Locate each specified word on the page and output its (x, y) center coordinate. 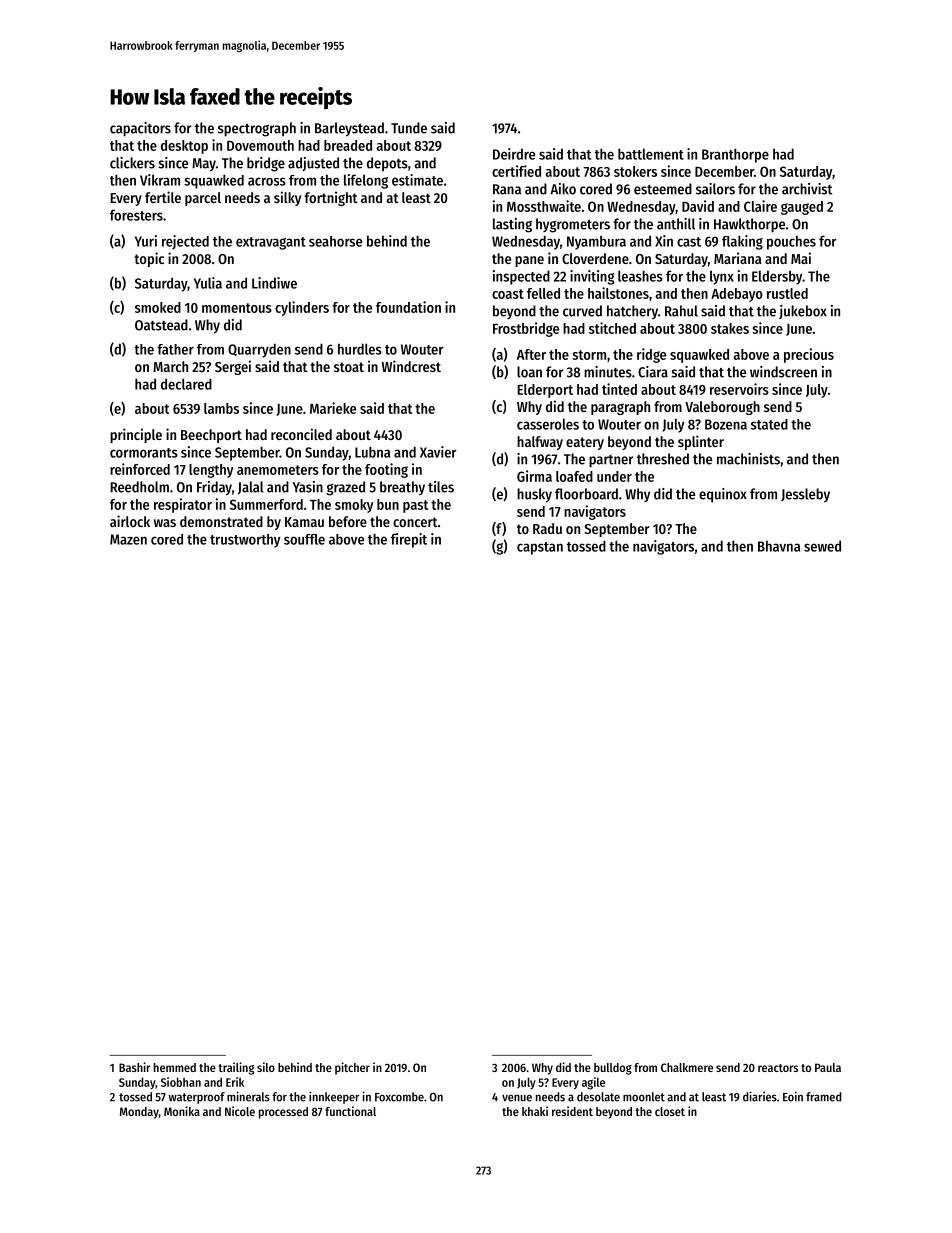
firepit (409, 540)
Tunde (409, 128)
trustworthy (245, 541)
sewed (822, 546)
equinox (723, 495)
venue (517, 1098)
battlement (651, 154)
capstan (540, 548)
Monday (139, 1113)
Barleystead (349, 129)
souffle (304, 539)
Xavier (438, 452)
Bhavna (779, 546)
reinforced (140, 469)
